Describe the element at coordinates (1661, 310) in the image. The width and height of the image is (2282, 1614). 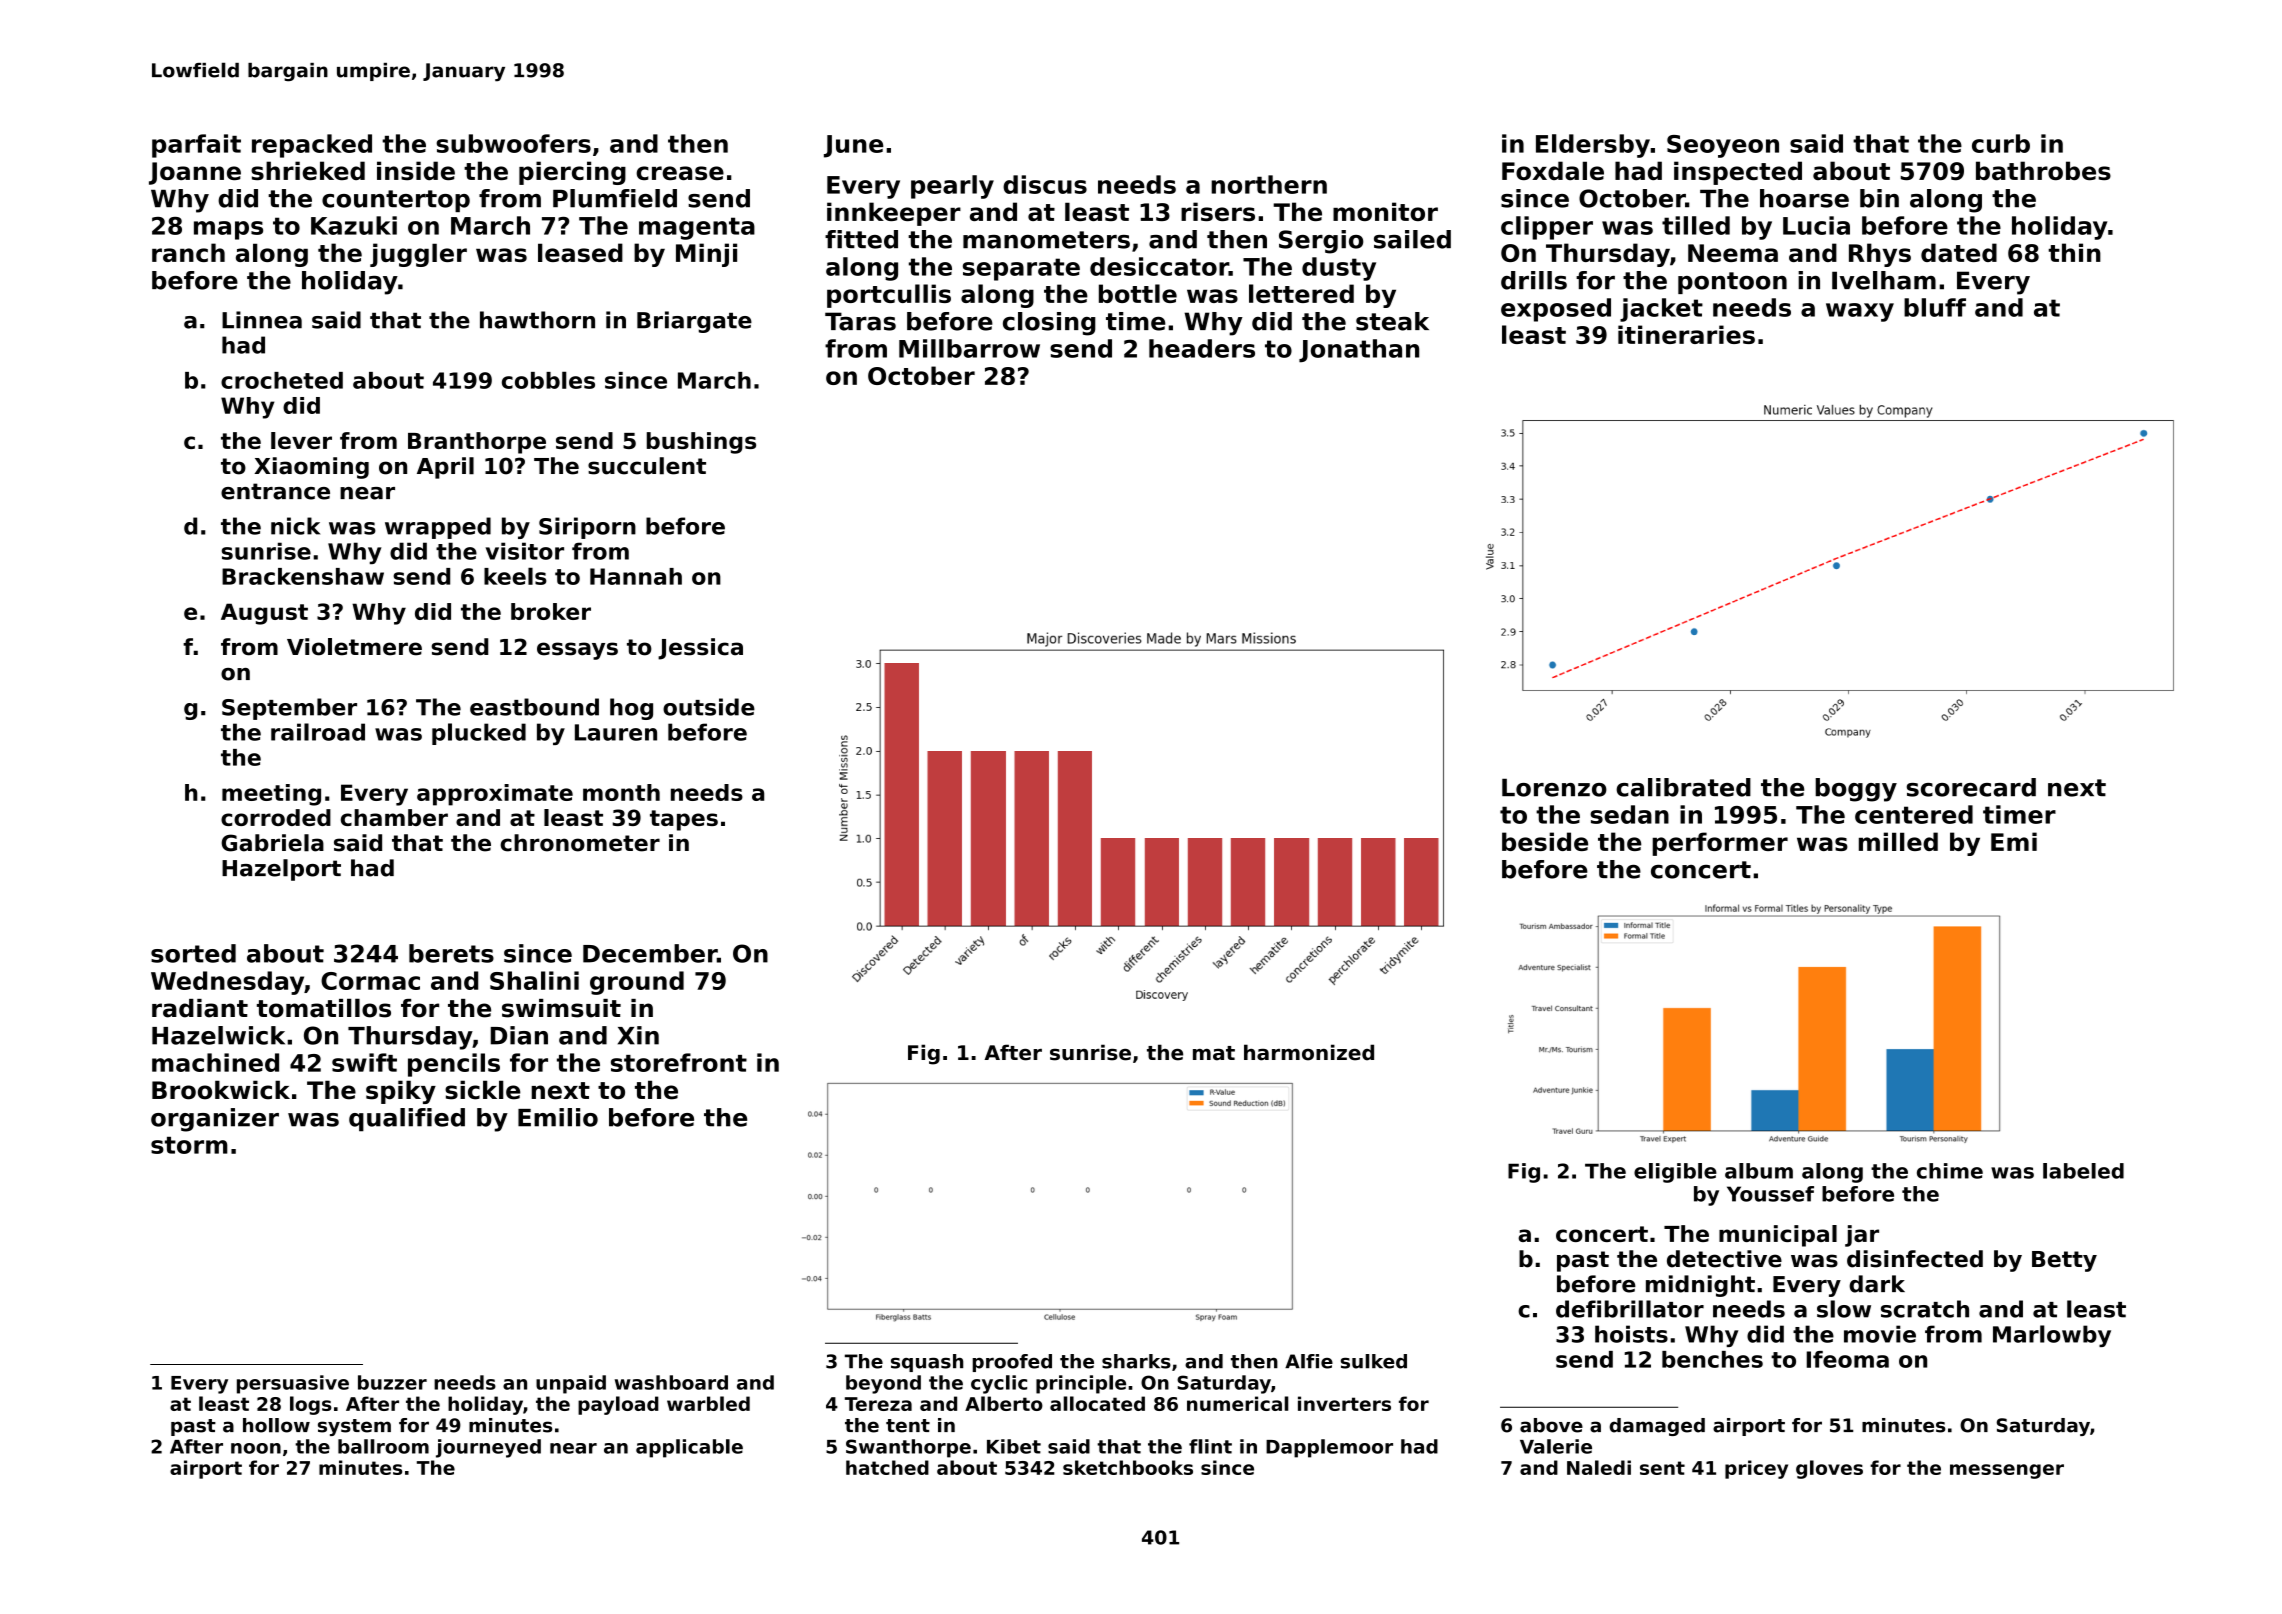
I see `jacket` at that location.
